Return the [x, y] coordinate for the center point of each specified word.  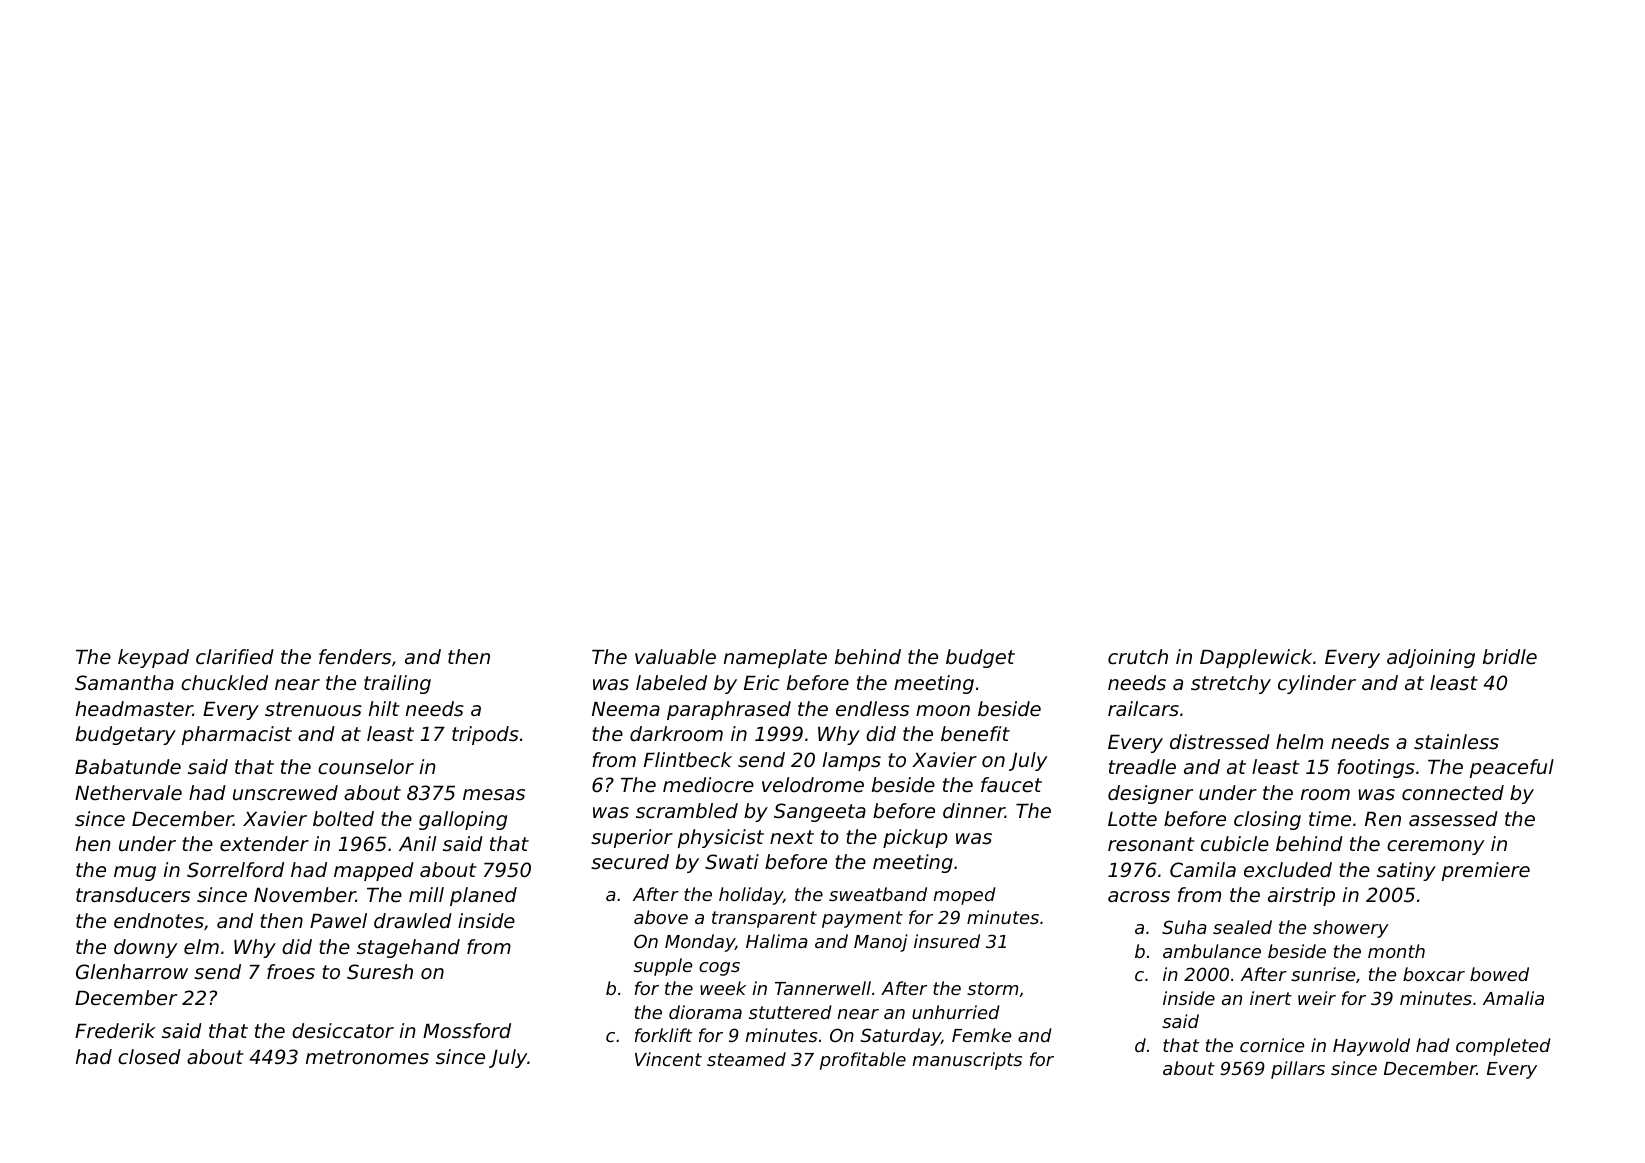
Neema [626, 709]
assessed [1453, 819]
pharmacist [237, 735]
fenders [355, 657]
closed [149, 1057]
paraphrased [729, 710]
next [792, 837]
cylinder [1317, 684]
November [305, 895]
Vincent [668, 1059]
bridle [1510, 657]
